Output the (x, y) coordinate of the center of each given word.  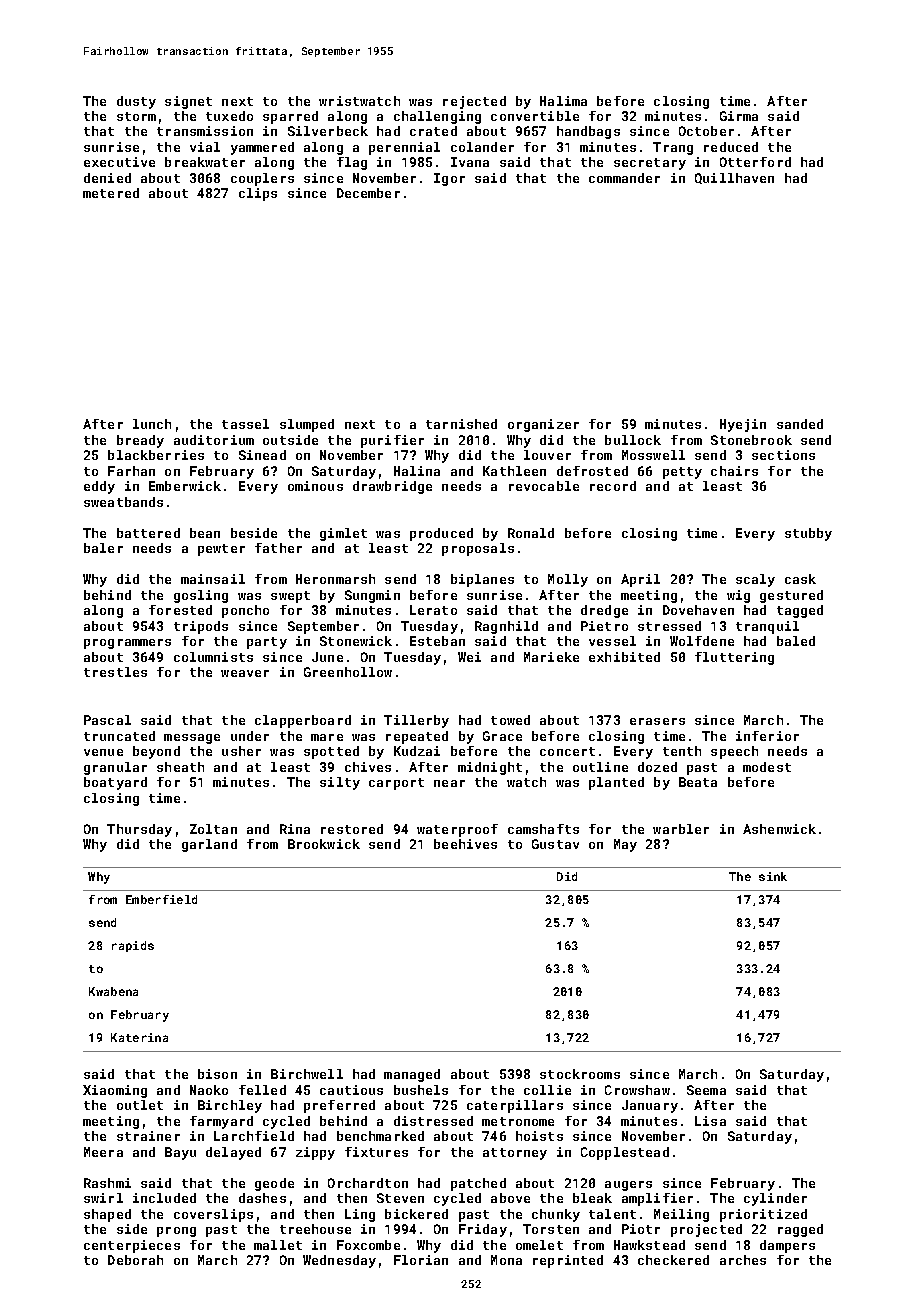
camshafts (543, 829)
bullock (633, 440)
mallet (278, 1245)
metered (111, 193)
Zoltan (213, 829)
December (368, 193)
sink (773, 876)
